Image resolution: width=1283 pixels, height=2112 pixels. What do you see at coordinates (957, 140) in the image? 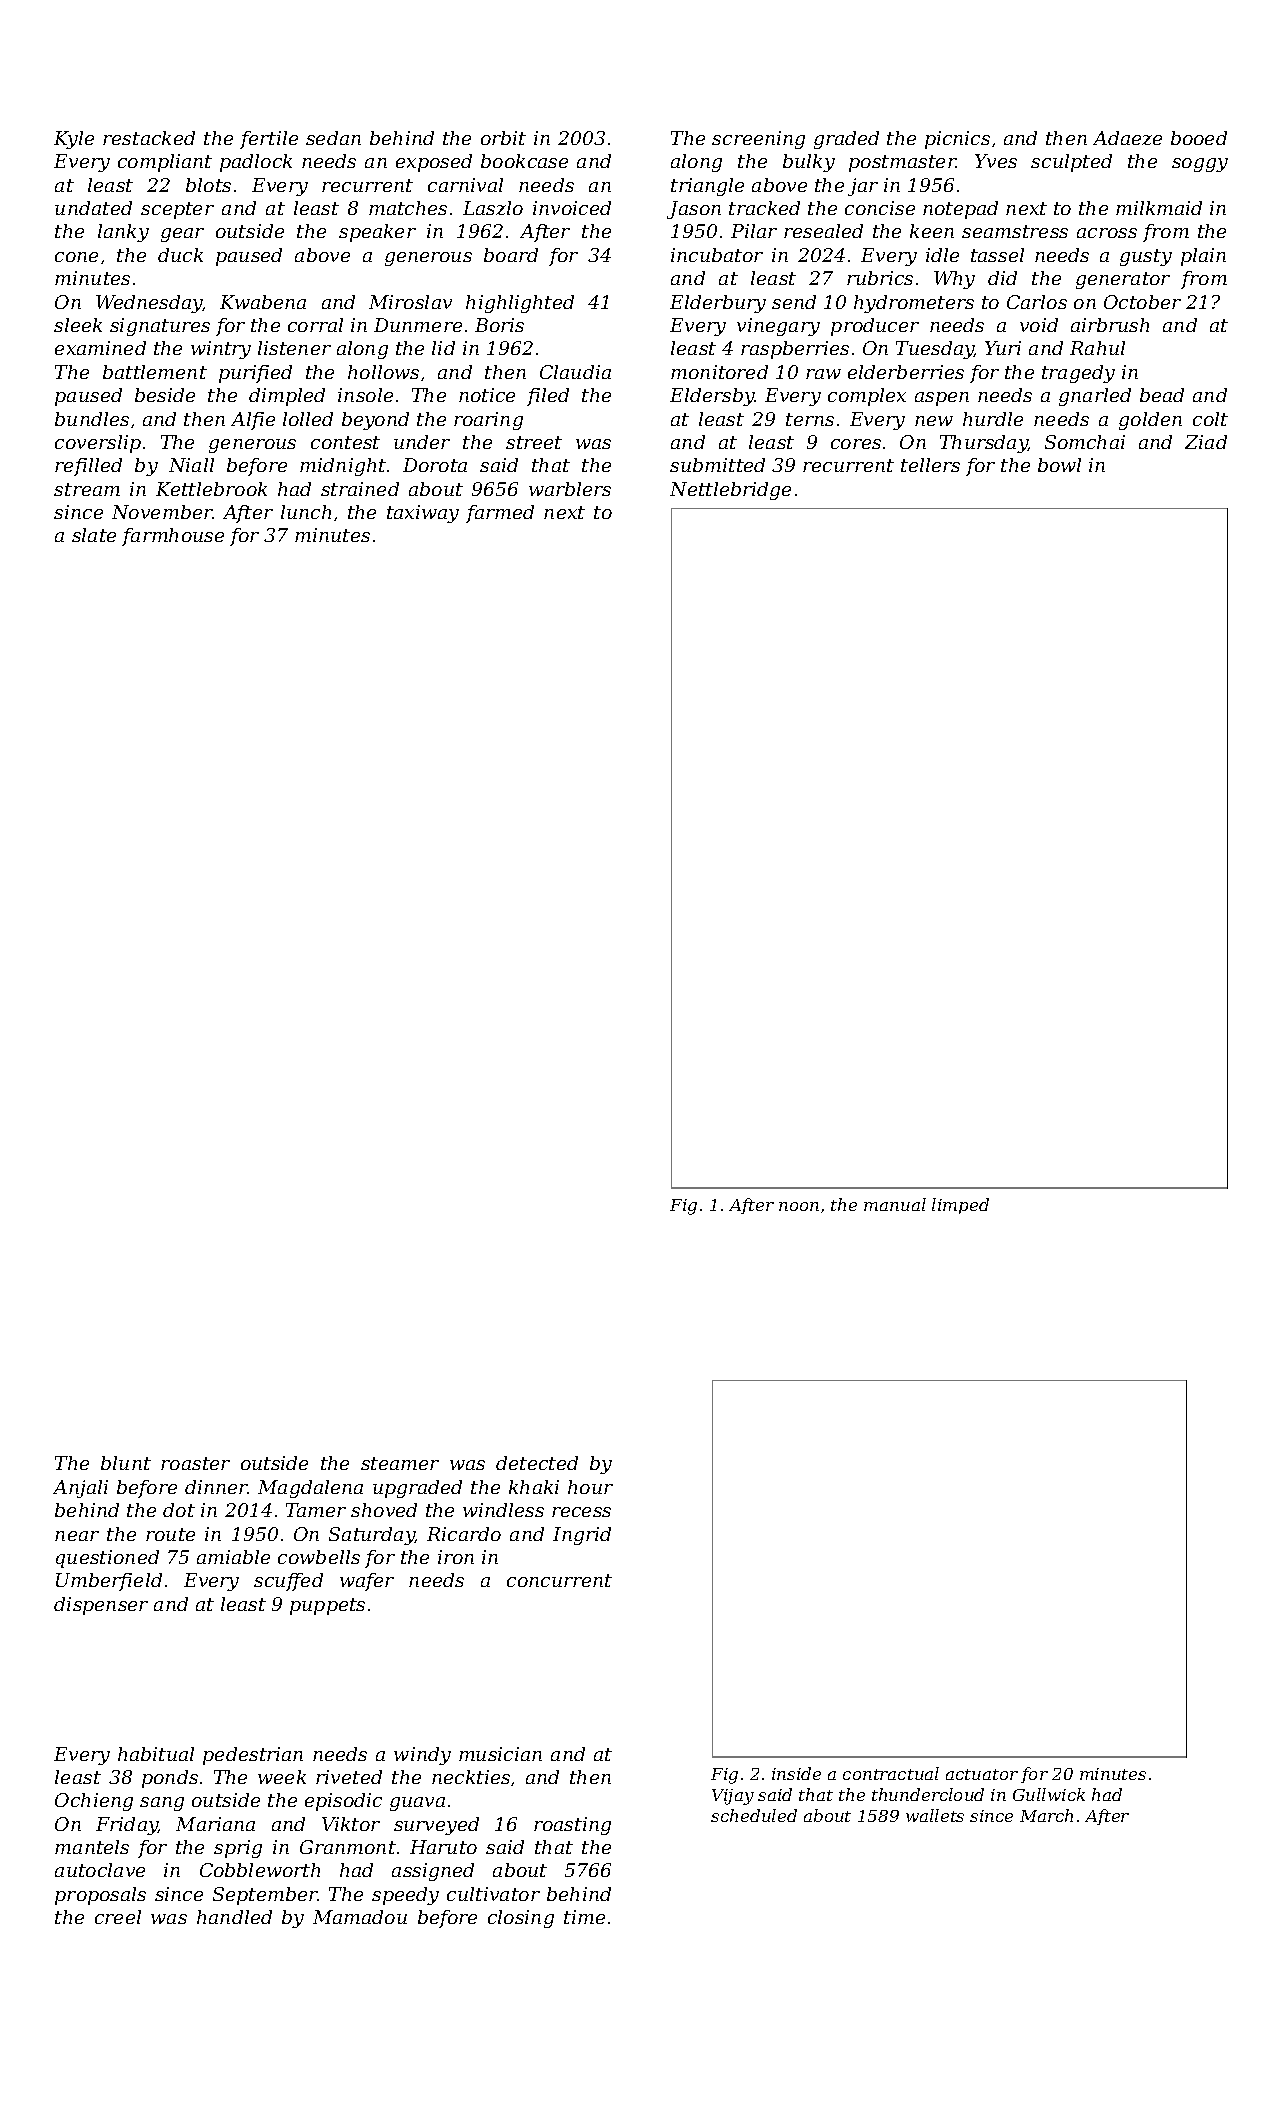
I see `picnics` at bounding box center [957, 140].
